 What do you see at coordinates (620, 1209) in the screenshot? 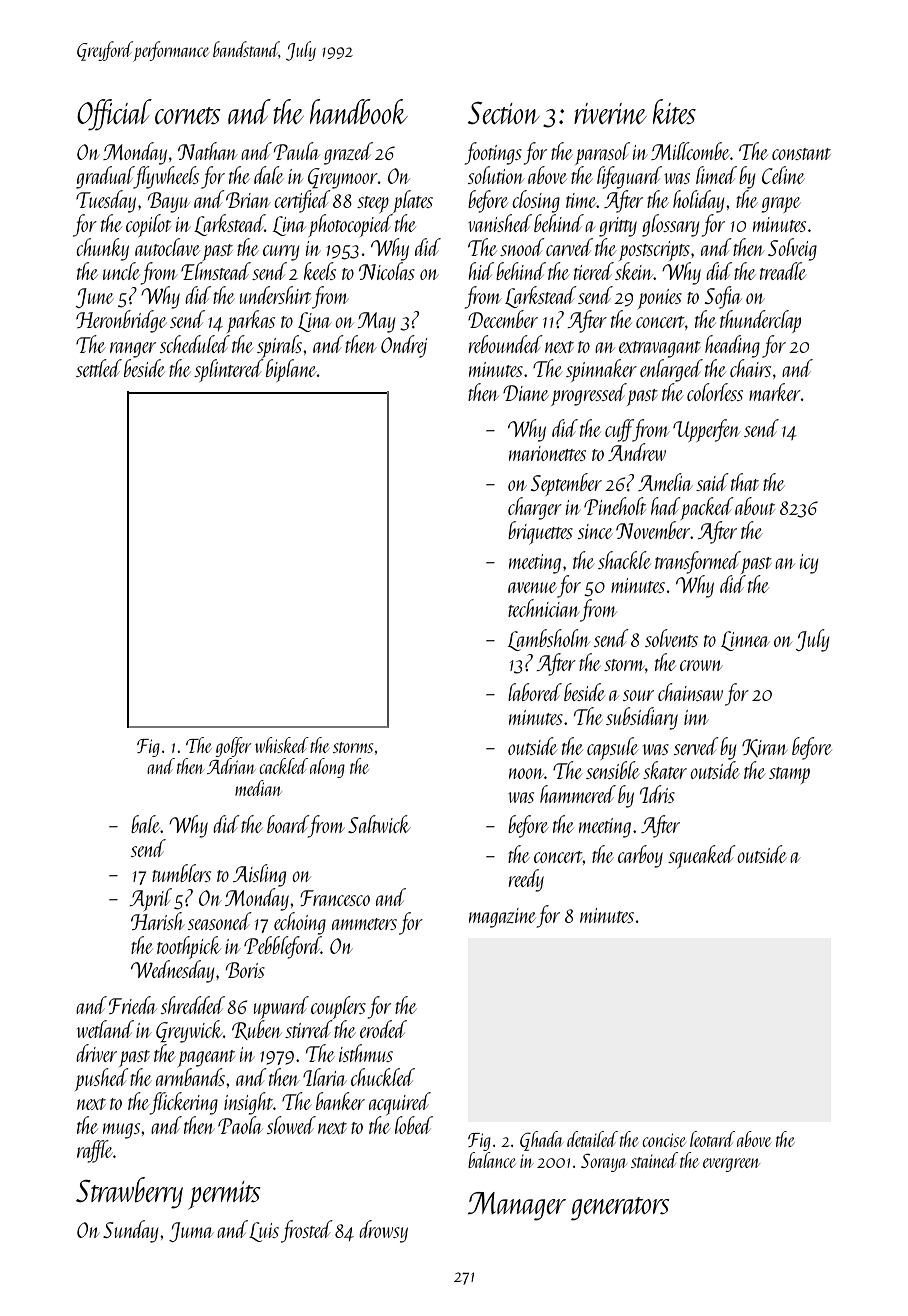
I see `generators` at bounding box center [620, 1209].
